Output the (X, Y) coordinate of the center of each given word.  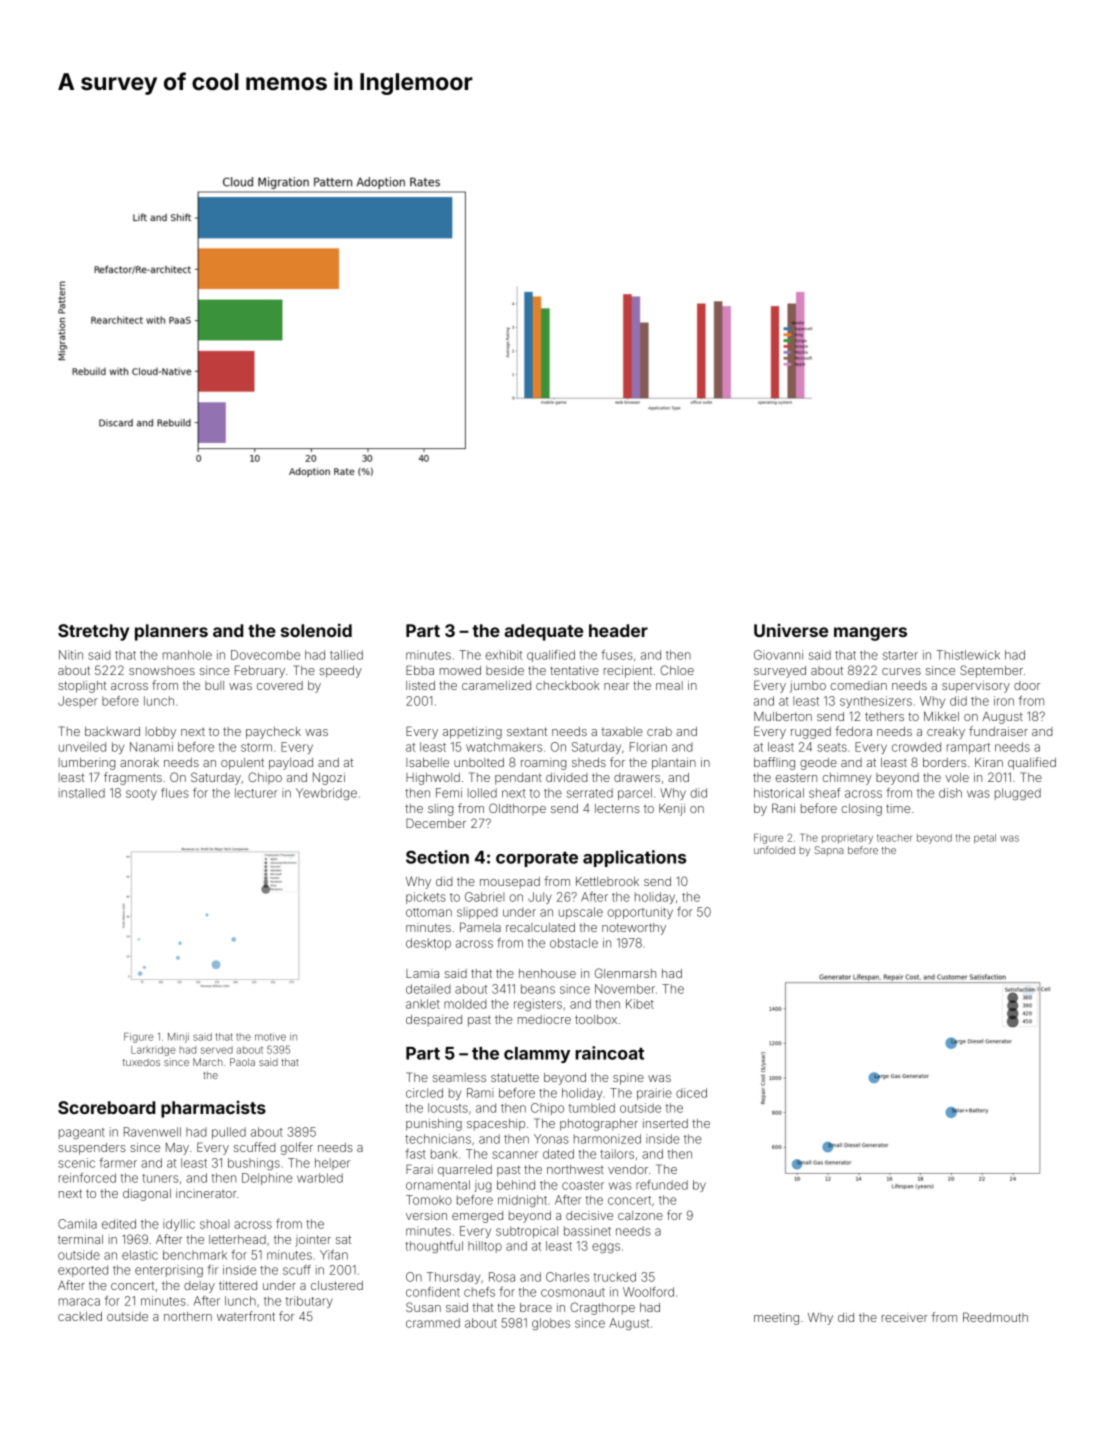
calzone (640, 1215)
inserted (665, 1123)
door (1027, 685)
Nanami (151, 747)
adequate (543, 632)
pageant (82, 1133)
